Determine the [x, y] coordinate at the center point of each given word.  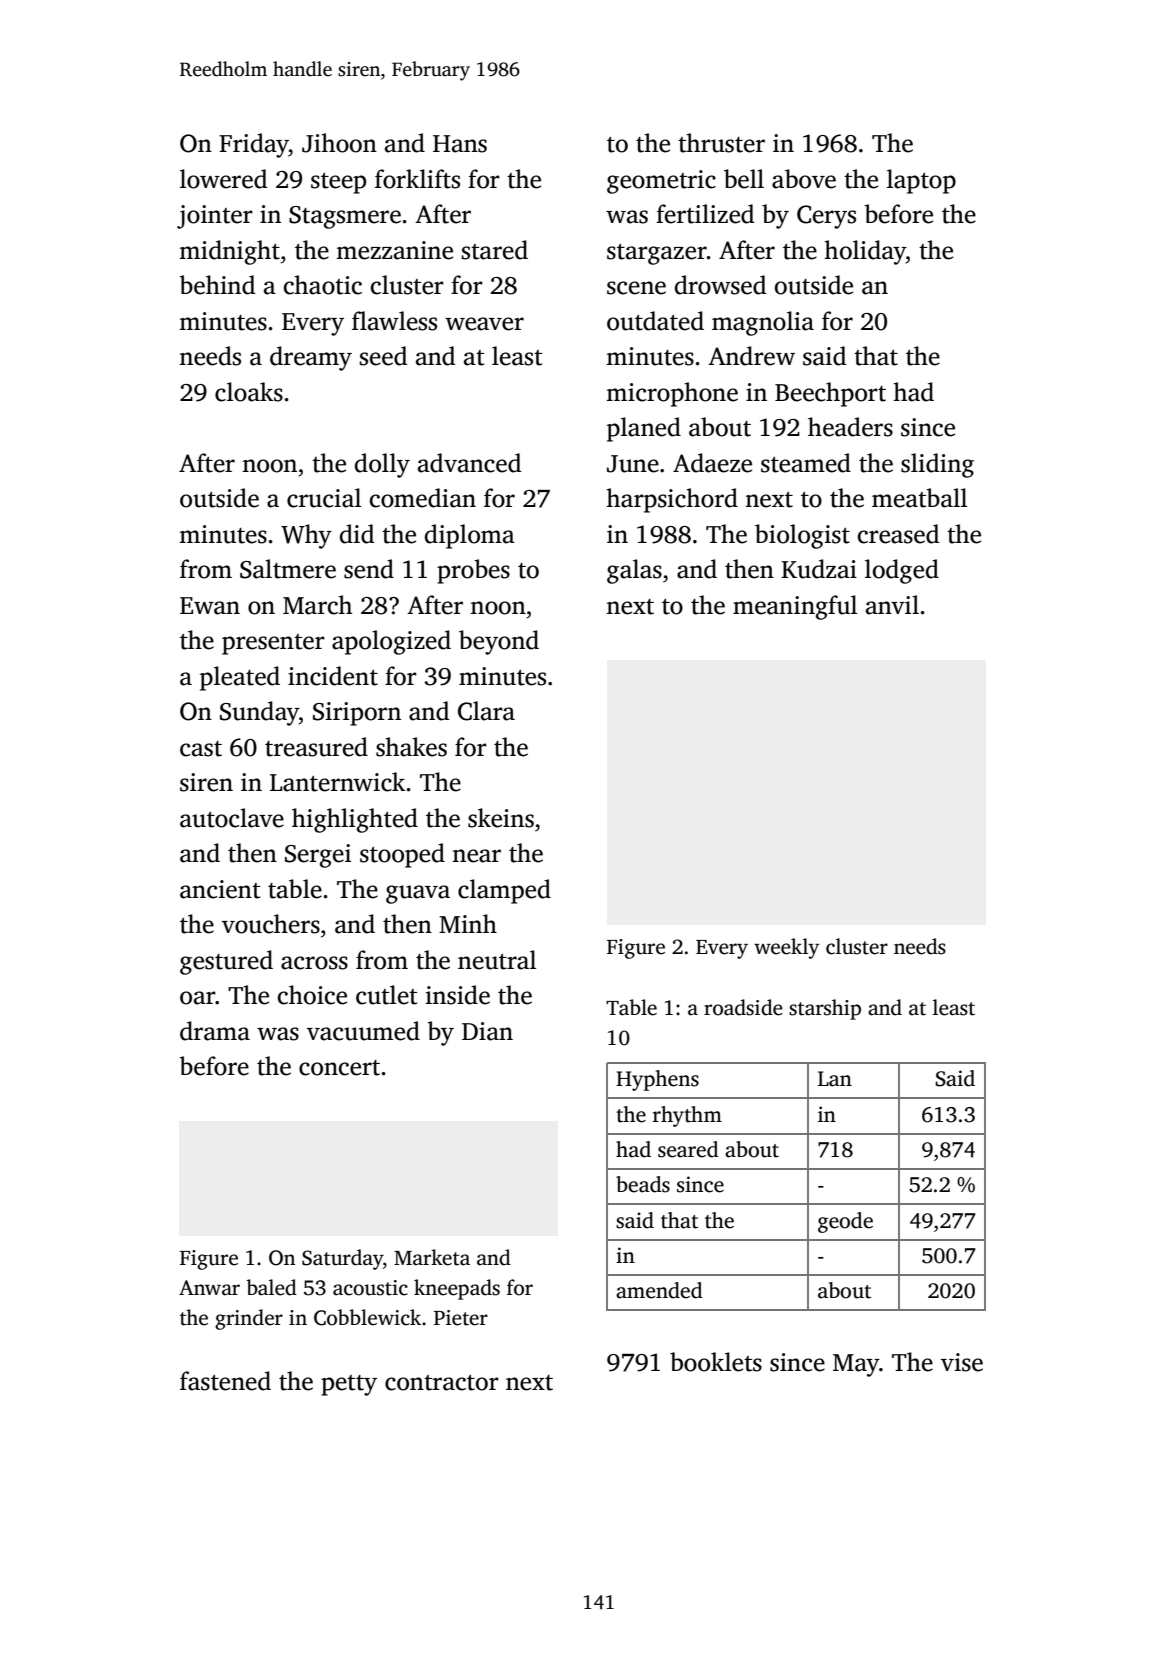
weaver [484, 324]
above [804, 179]
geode [845, 1222]
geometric [661, 182]
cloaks [249, 392]
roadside [743, 1007]
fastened [225, 1381]
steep [338, 183]
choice [312, 995]
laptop [921, 181]
